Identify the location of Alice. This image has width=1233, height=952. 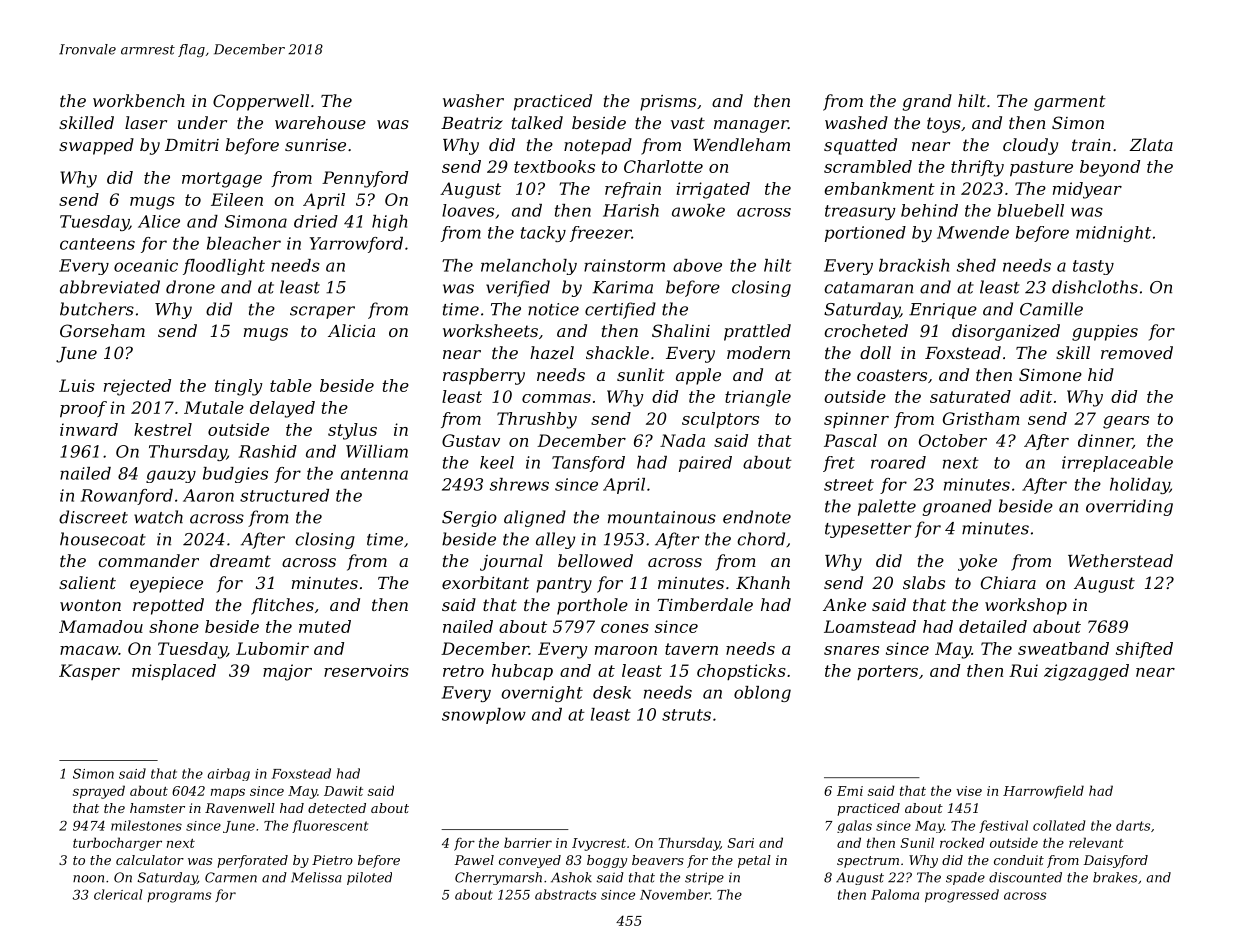
(159, 221).
